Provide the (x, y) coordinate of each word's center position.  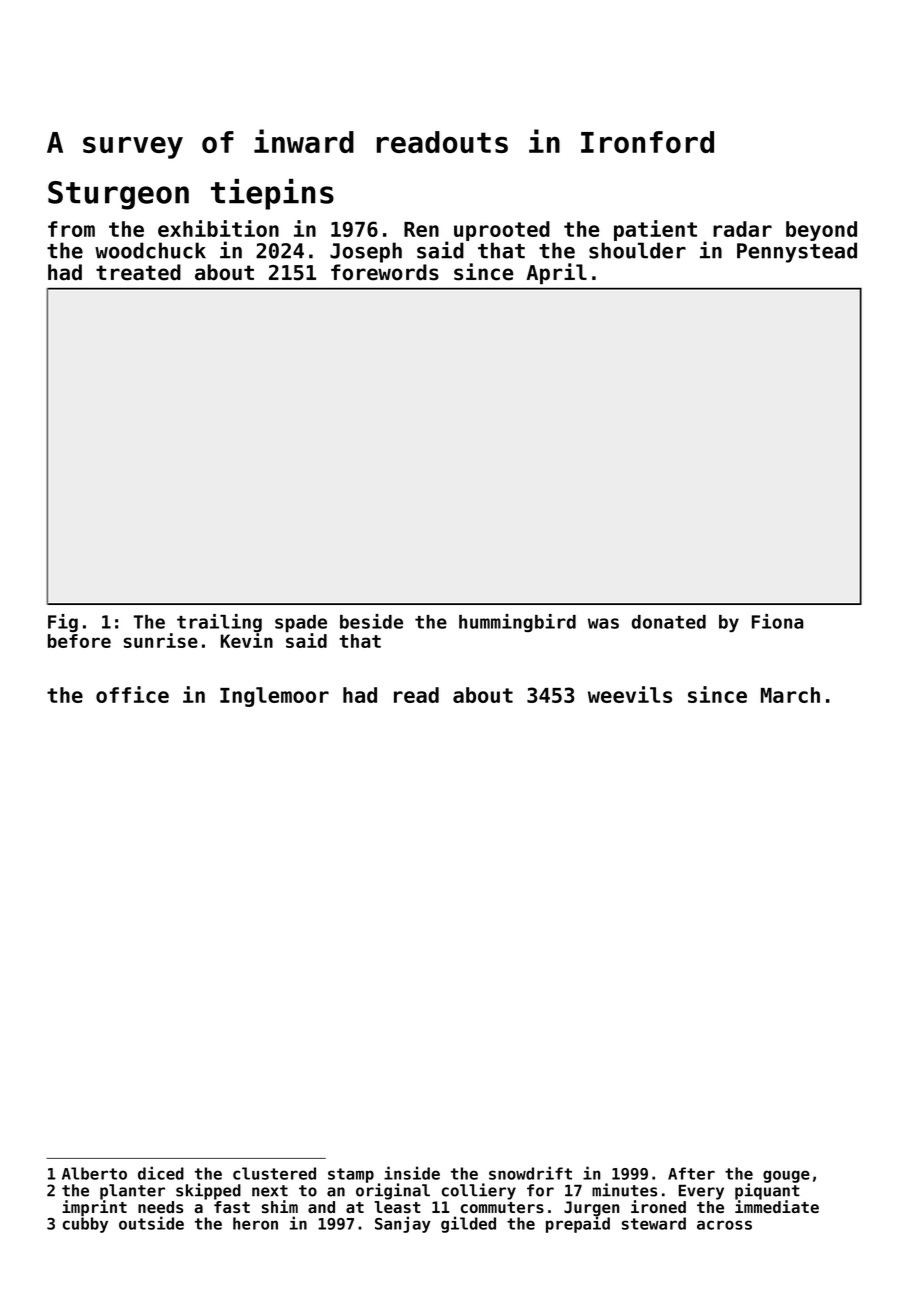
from (71, 229)
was (603, 623)
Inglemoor (274, 697)
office (132, 694)
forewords (385, 272)
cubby (85, 1225)
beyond (821, 231)
